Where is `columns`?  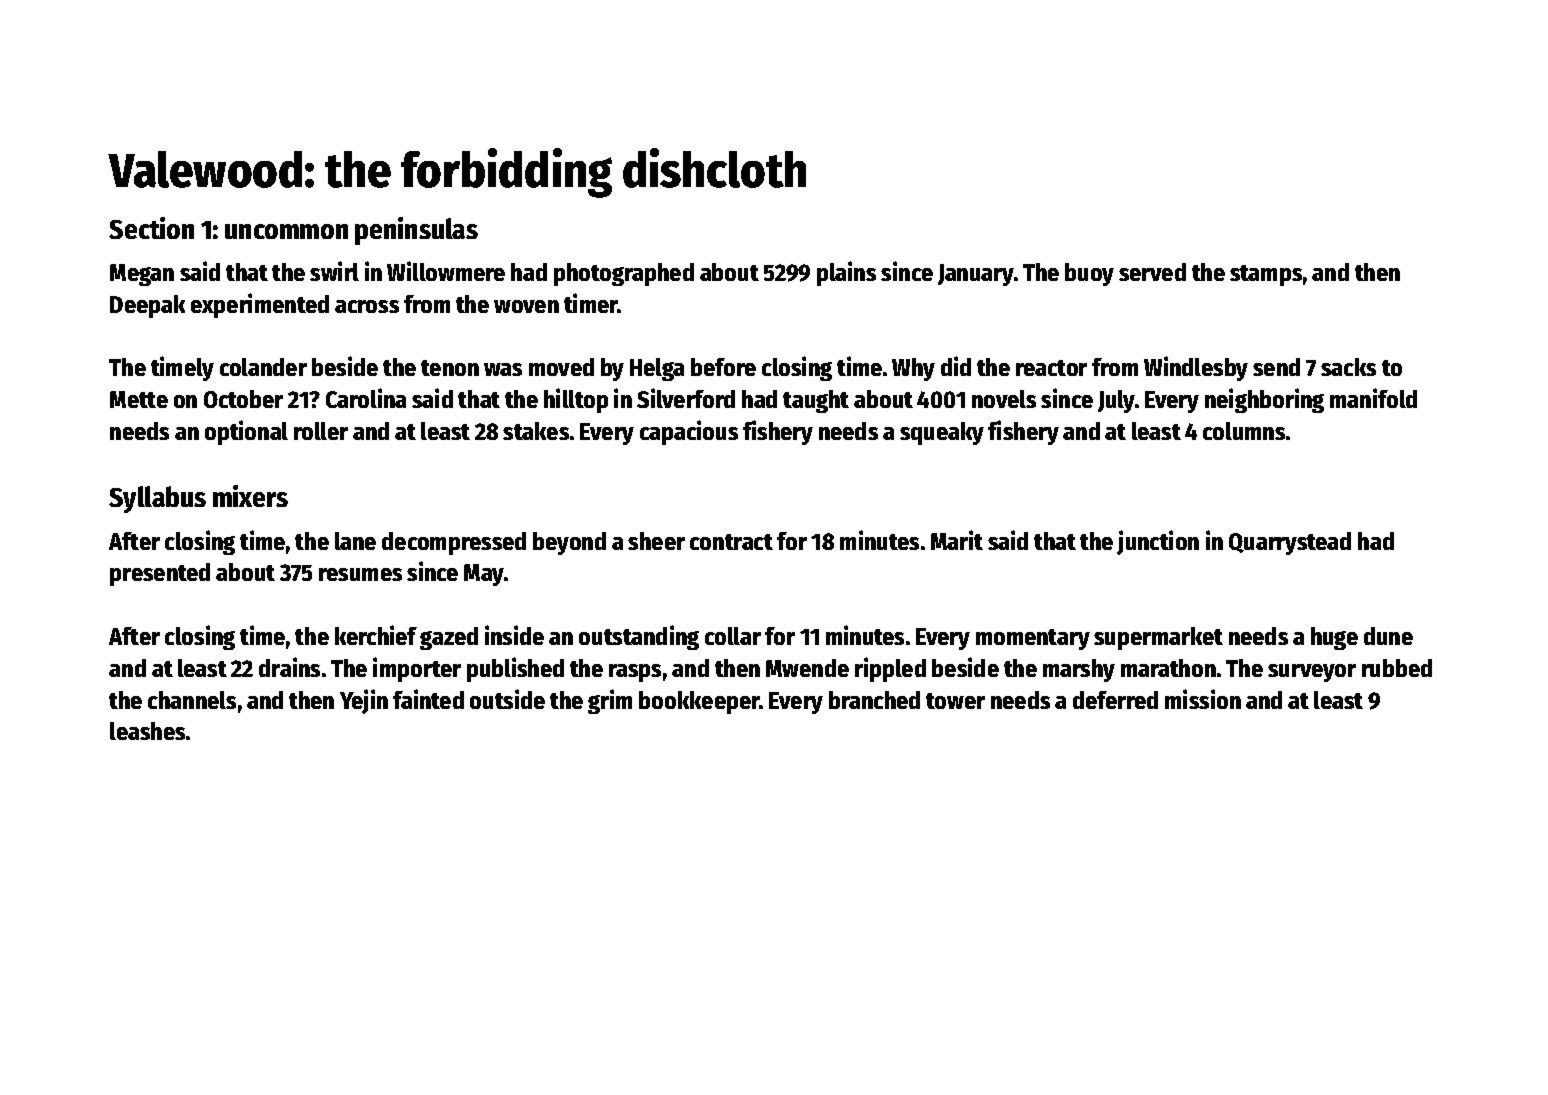
columns is located at coordinates (1244, 431).
